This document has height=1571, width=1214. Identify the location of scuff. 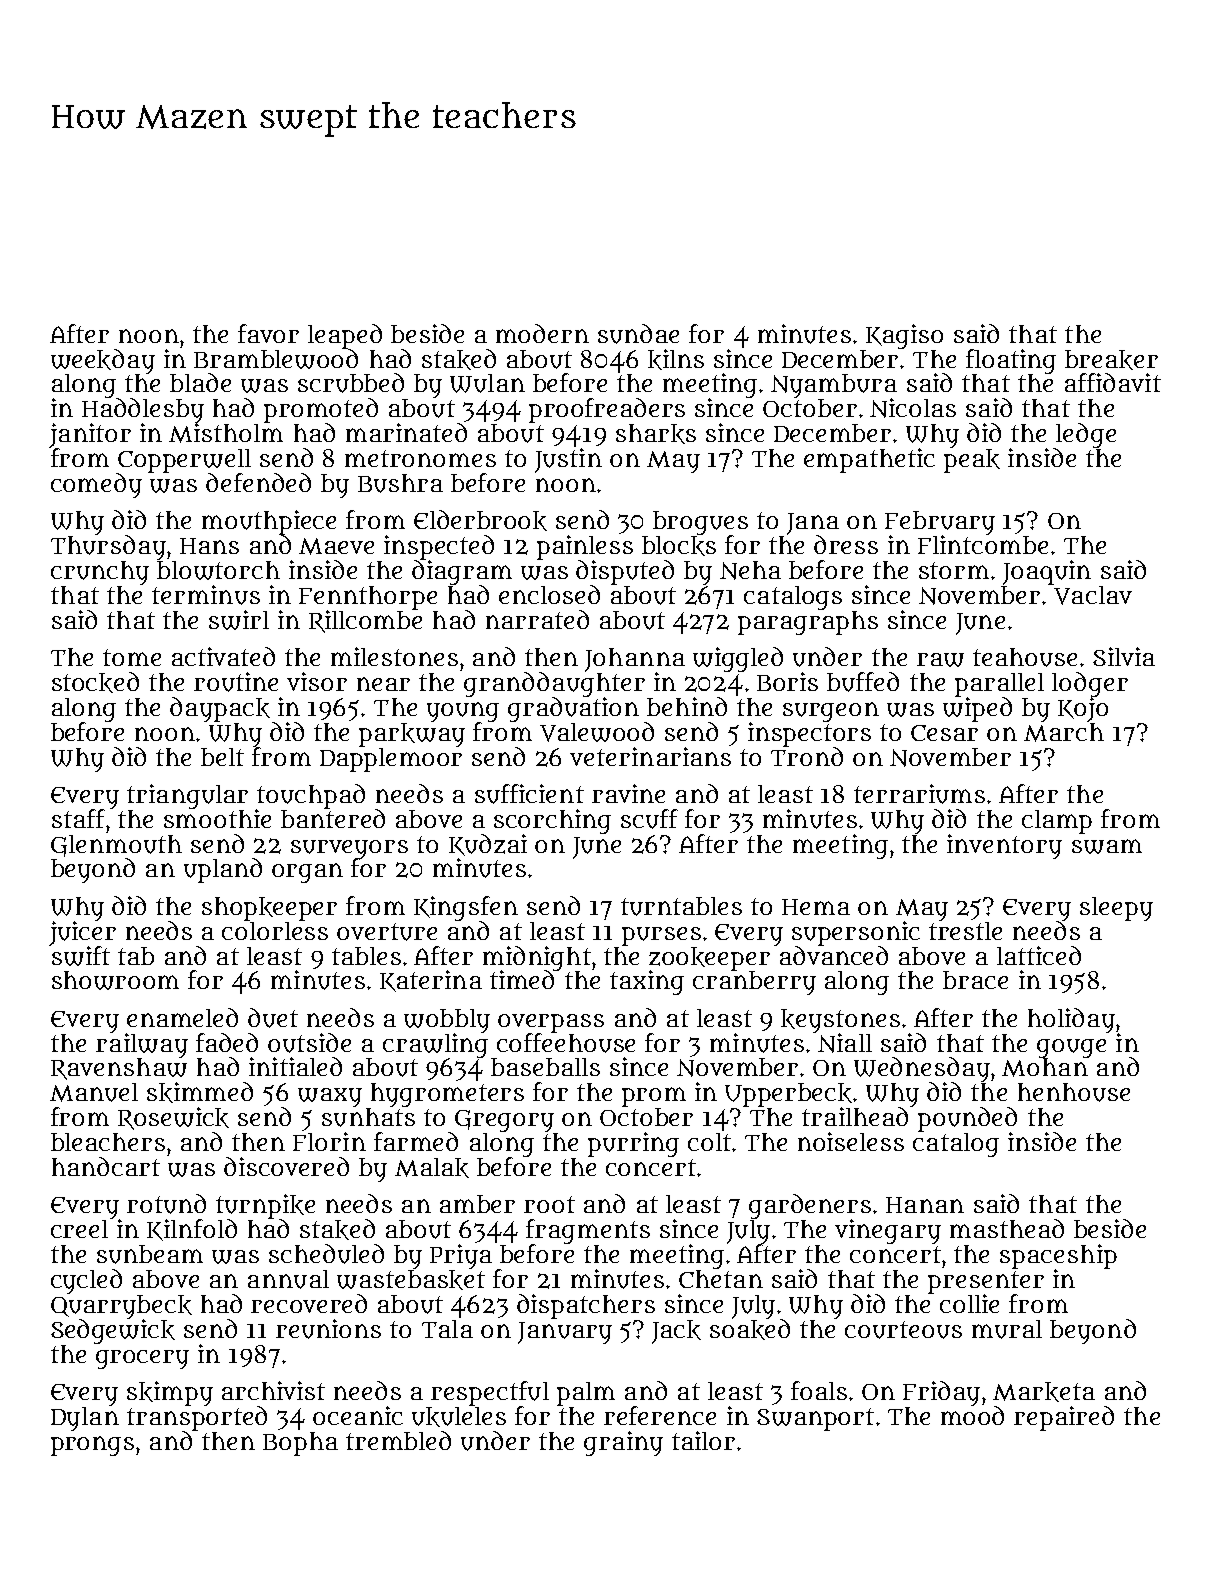
(649, 819).
